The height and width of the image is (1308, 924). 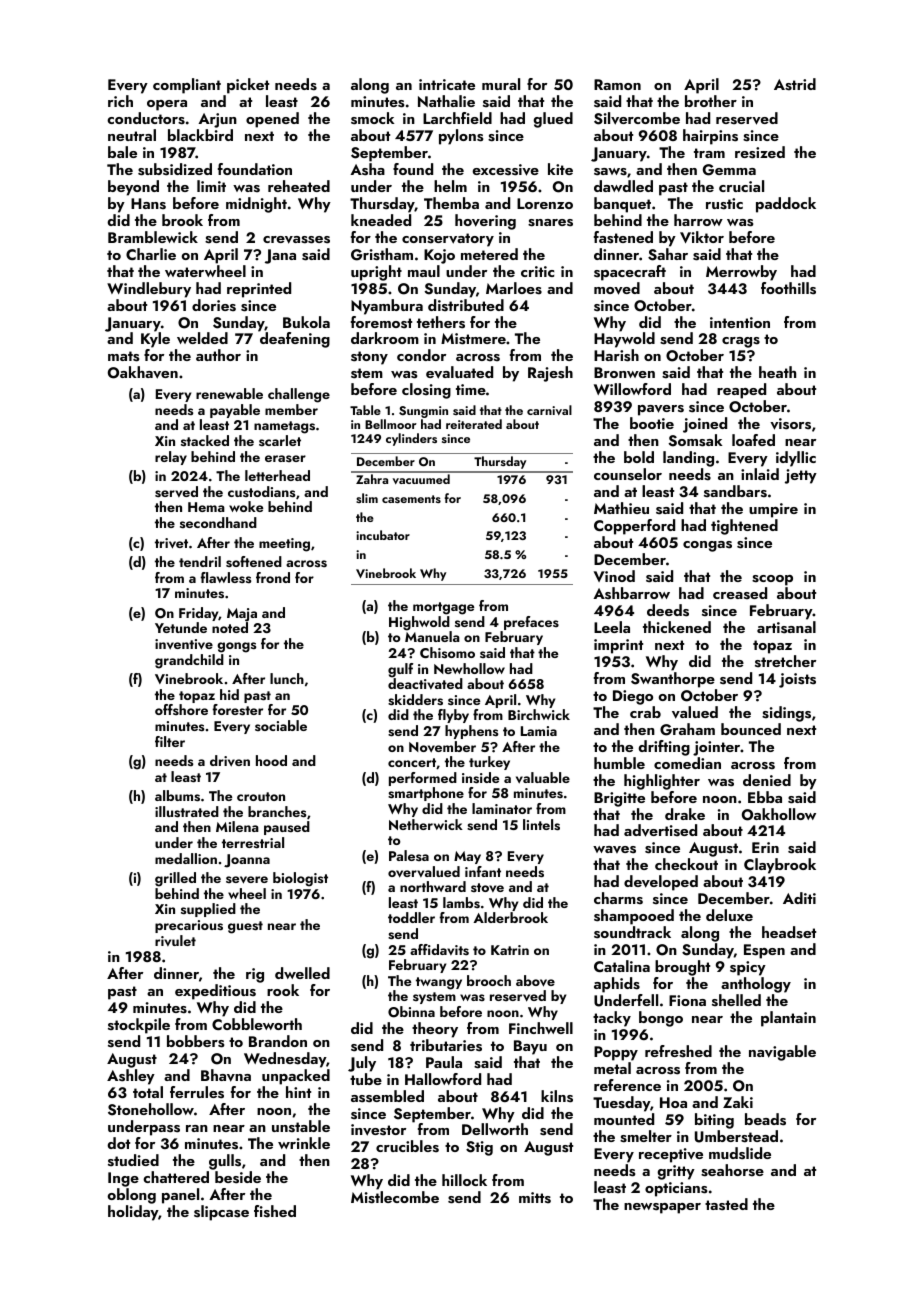 I want to click on mats, so click(x=123, y=356).
